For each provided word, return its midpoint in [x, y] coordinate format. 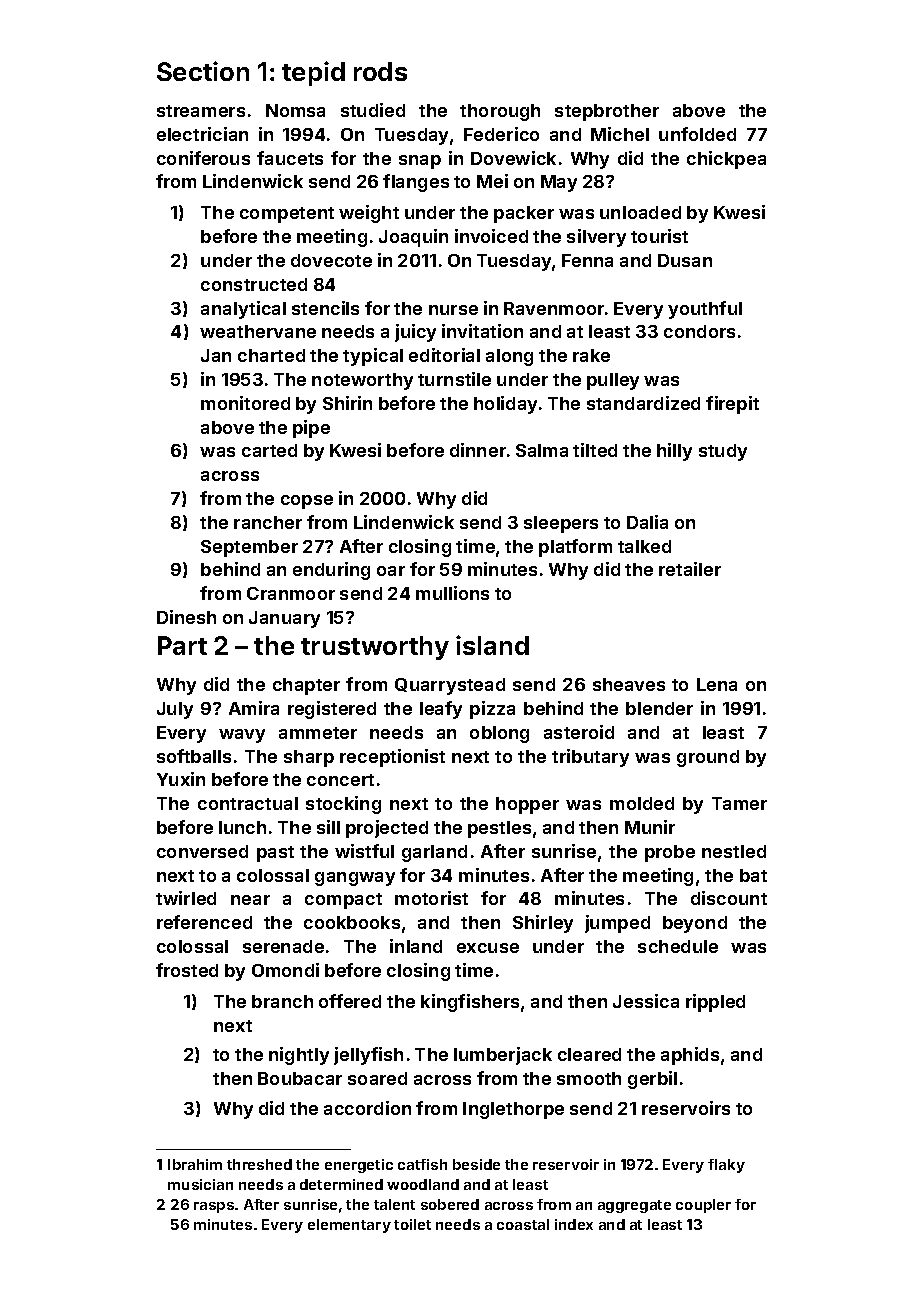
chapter [306, 686]
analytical [243, 310]
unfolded [697, 134]
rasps [214, 1207]
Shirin [347, 403]
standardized [643, 403]
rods [380, 71]
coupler [703, 1206]
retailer [690, 569]
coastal [523, 1224]
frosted [187, 970]
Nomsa [295, 110]
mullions [452, 593]
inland [416, 946]
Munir [650, 827]
